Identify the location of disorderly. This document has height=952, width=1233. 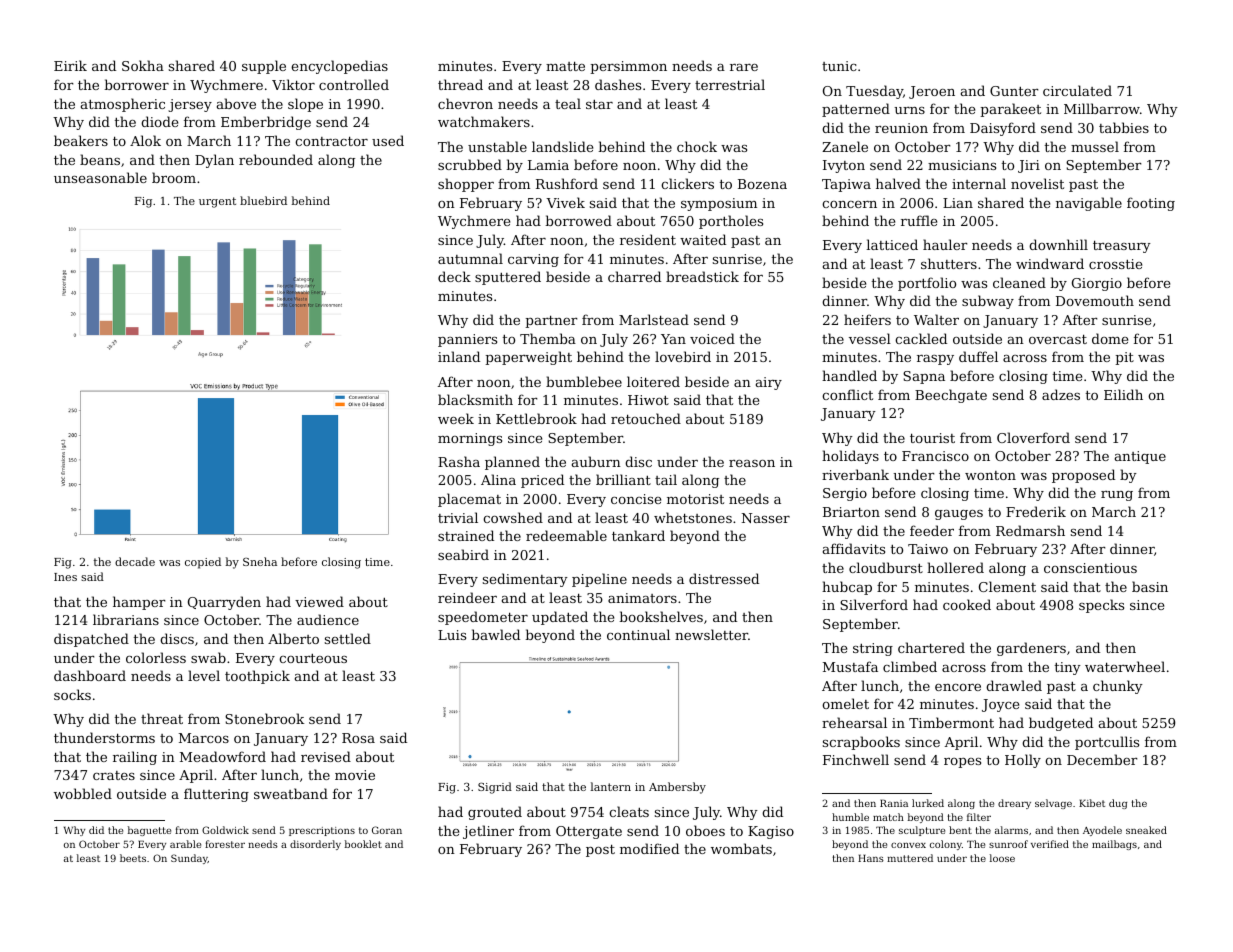
(315, 845).
